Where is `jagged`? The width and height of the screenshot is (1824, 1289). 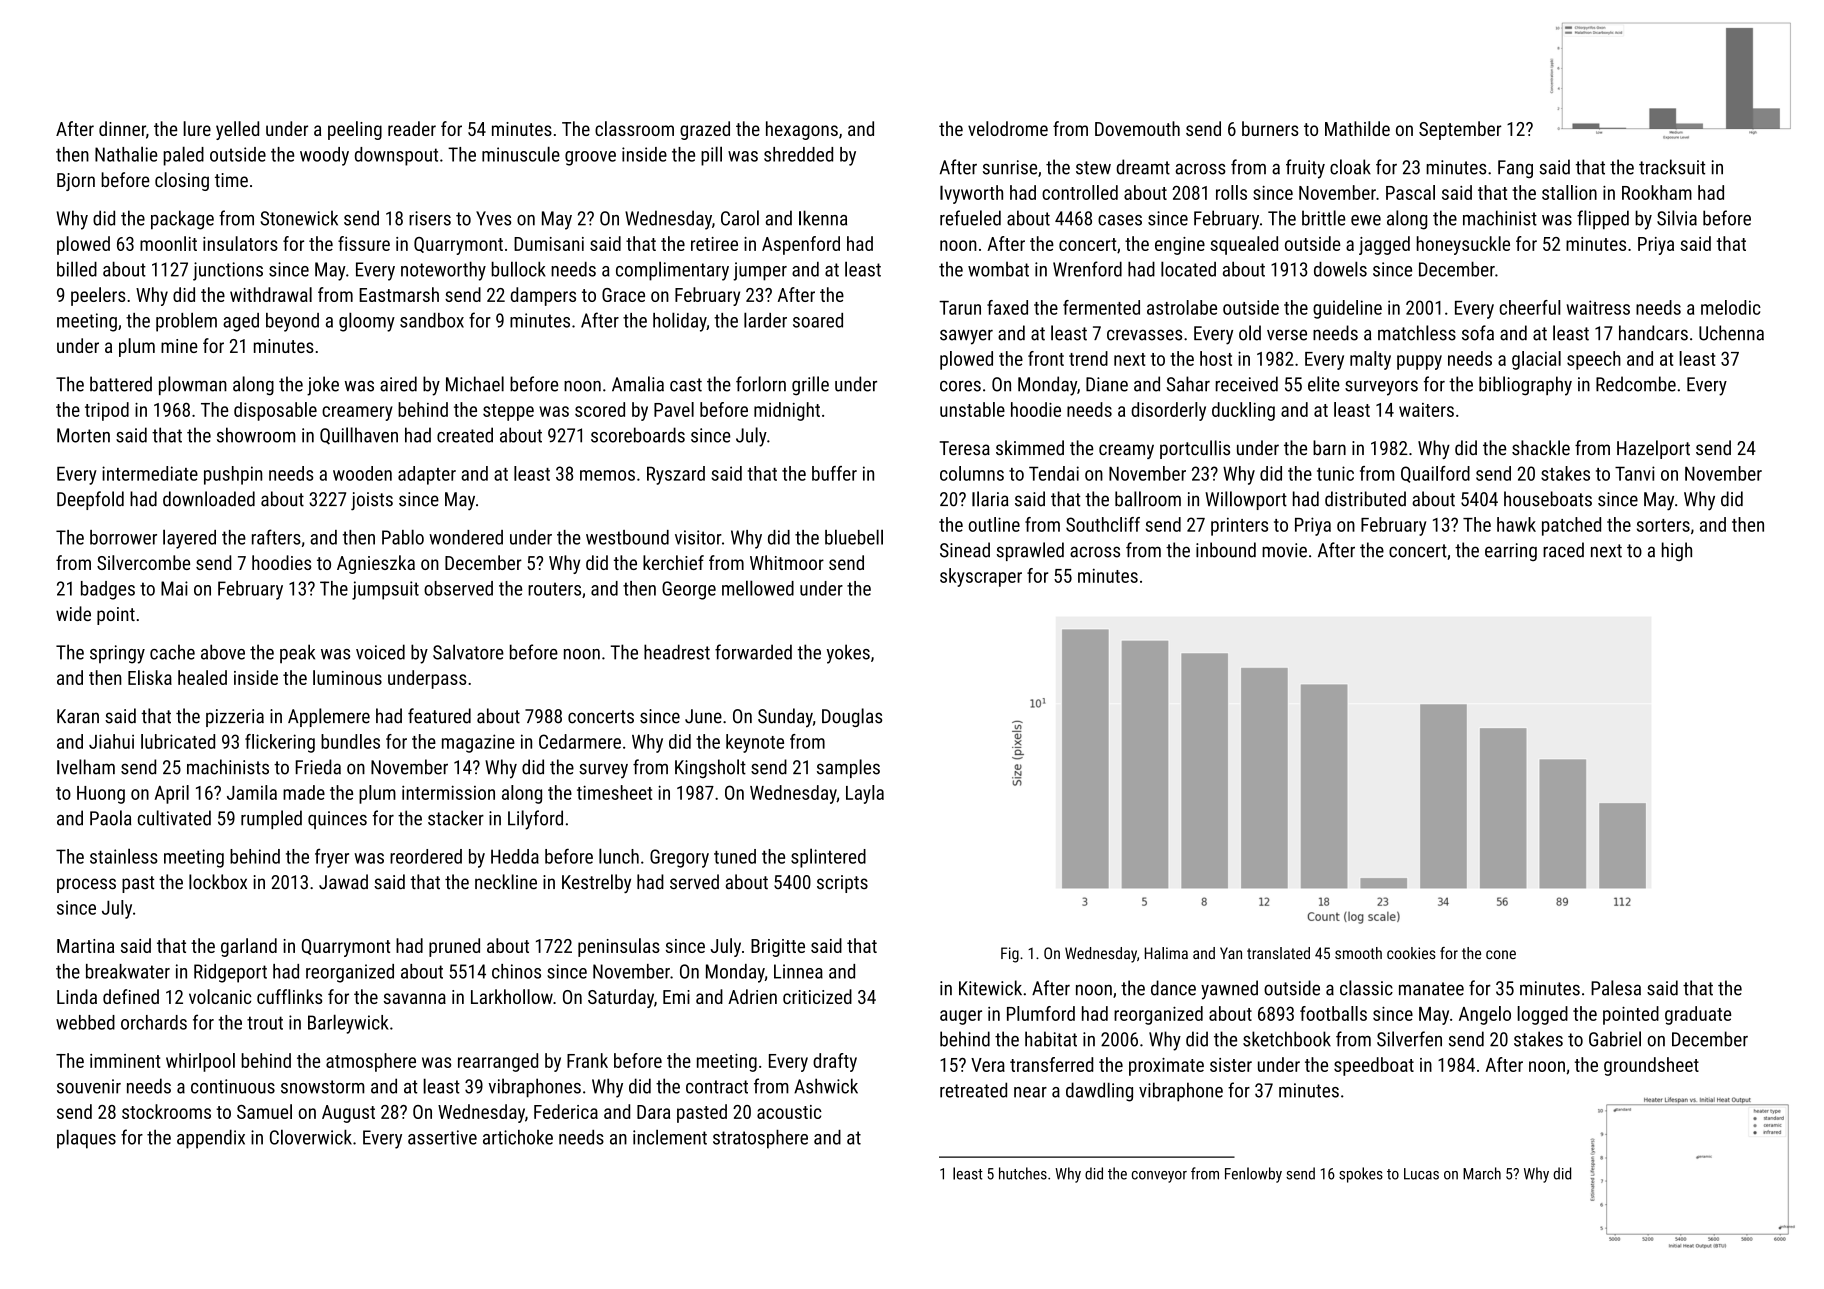 jagged is located at coordinates (1384, 245).
